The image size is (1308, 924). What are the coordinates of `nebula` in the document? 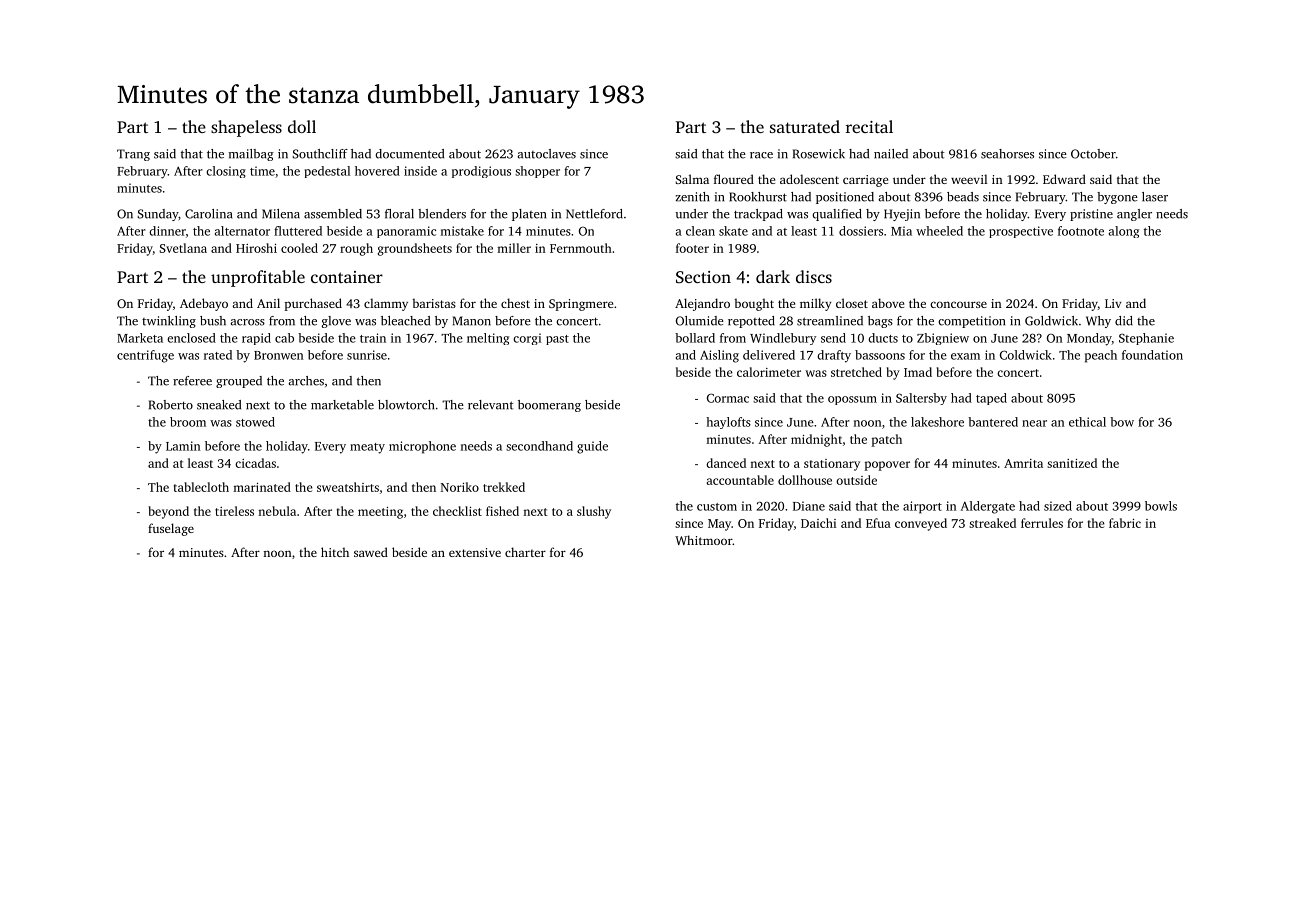 It's located at (277, 511).
